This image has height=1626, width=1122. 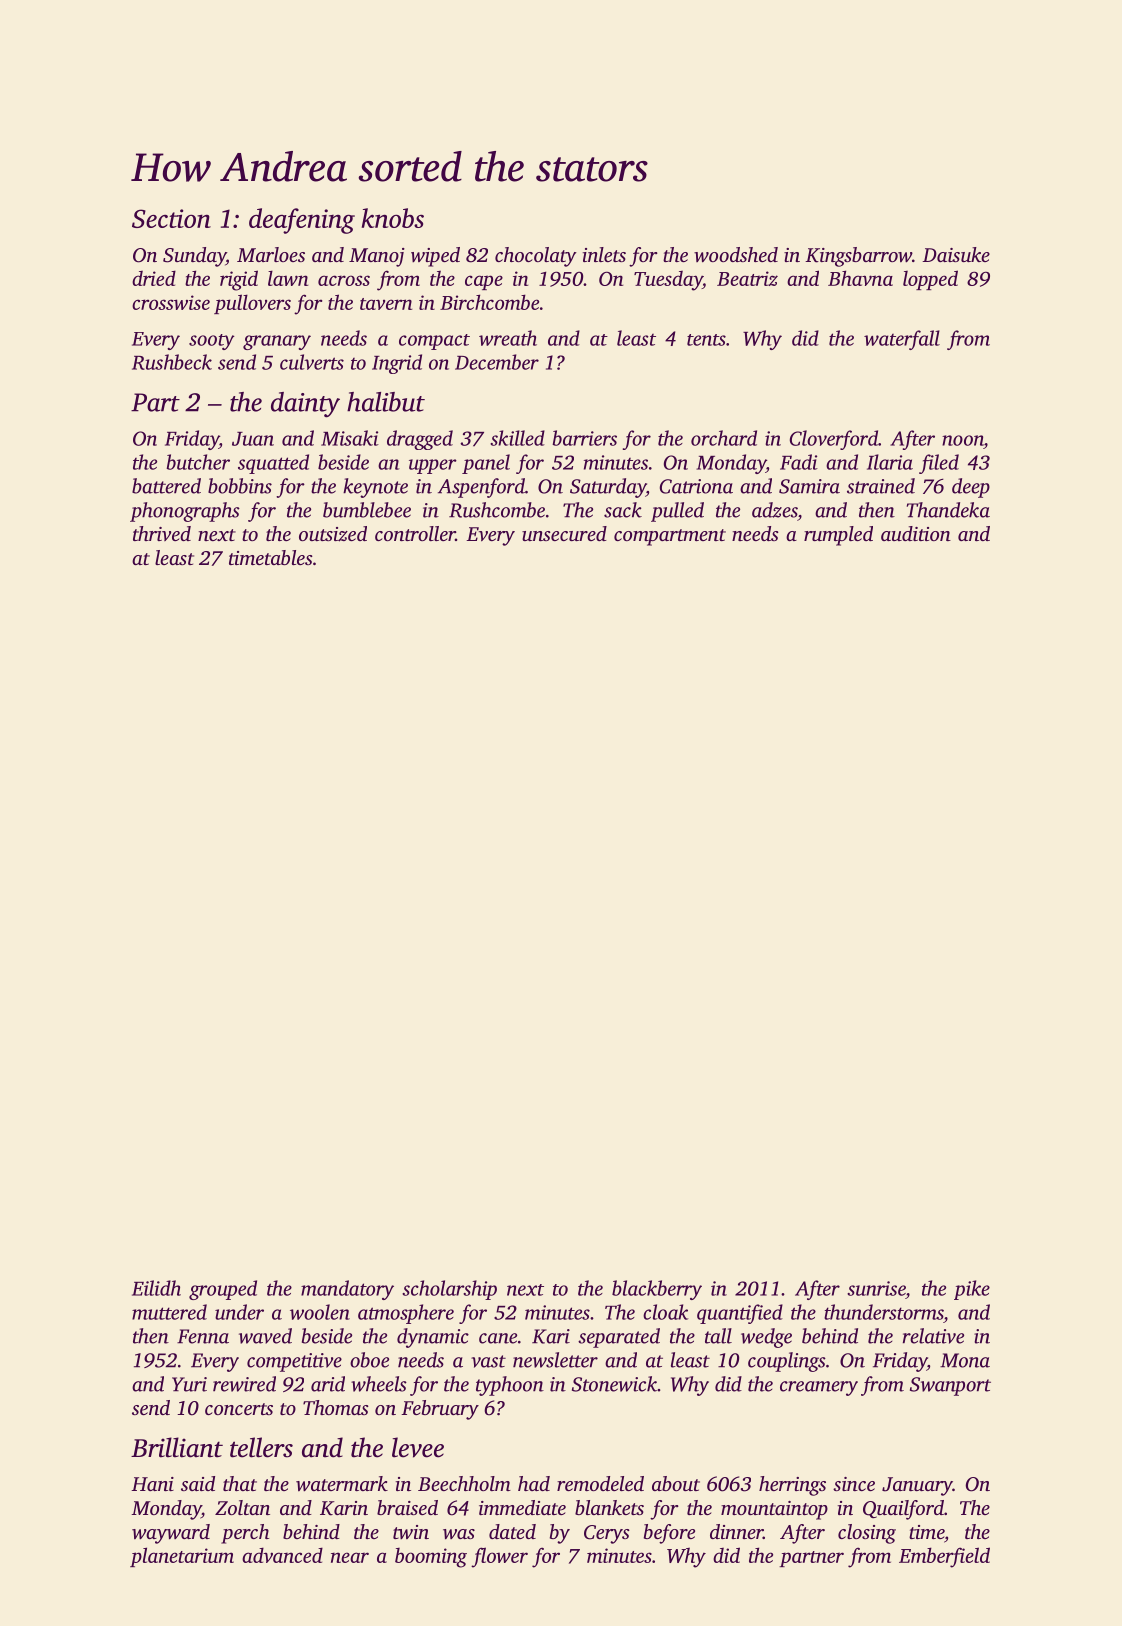 I want to click on blackberry, so click(x=657, y=1290).
